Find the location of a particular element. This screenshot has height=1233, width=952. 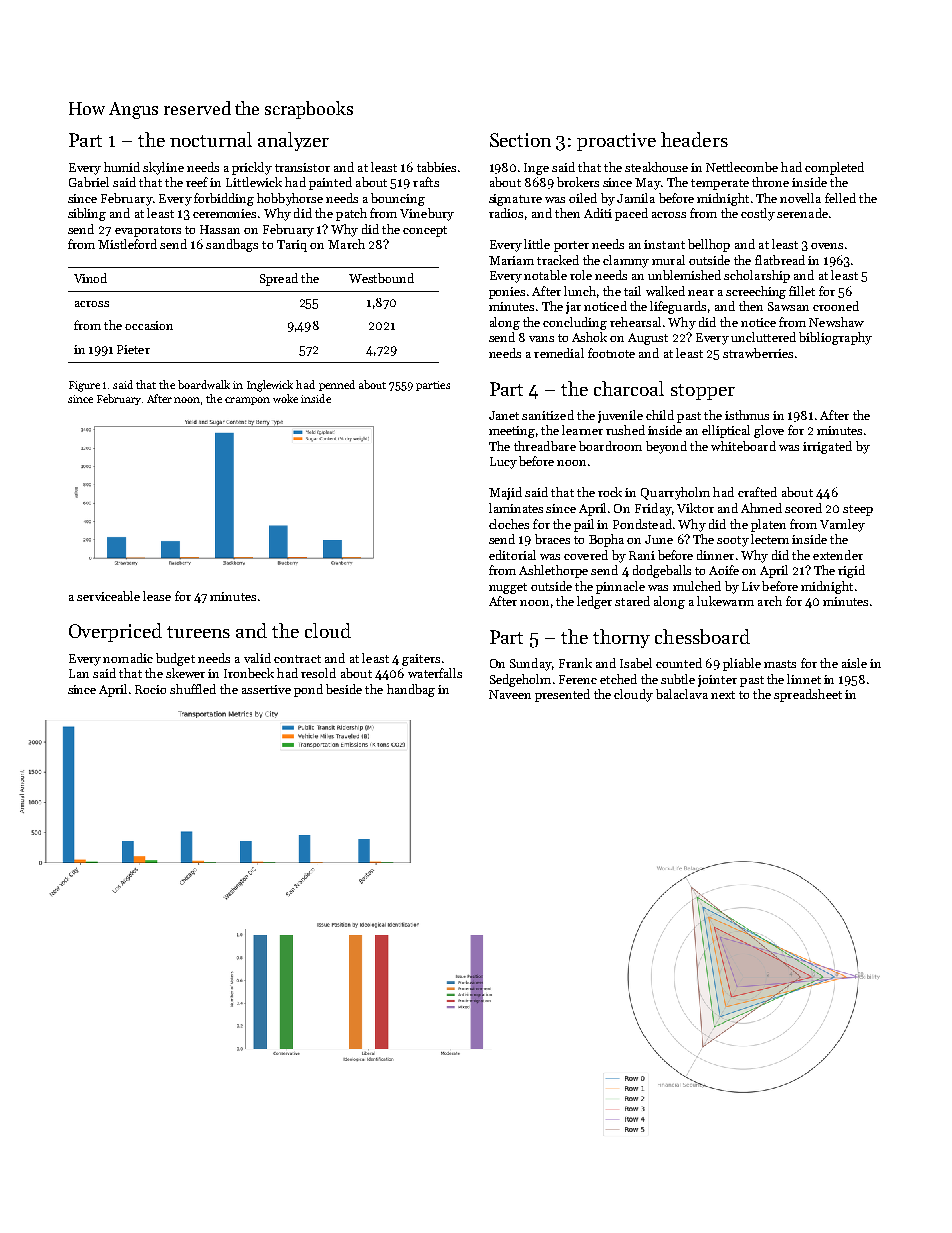

Figure is located at coordinates (84, 386).
